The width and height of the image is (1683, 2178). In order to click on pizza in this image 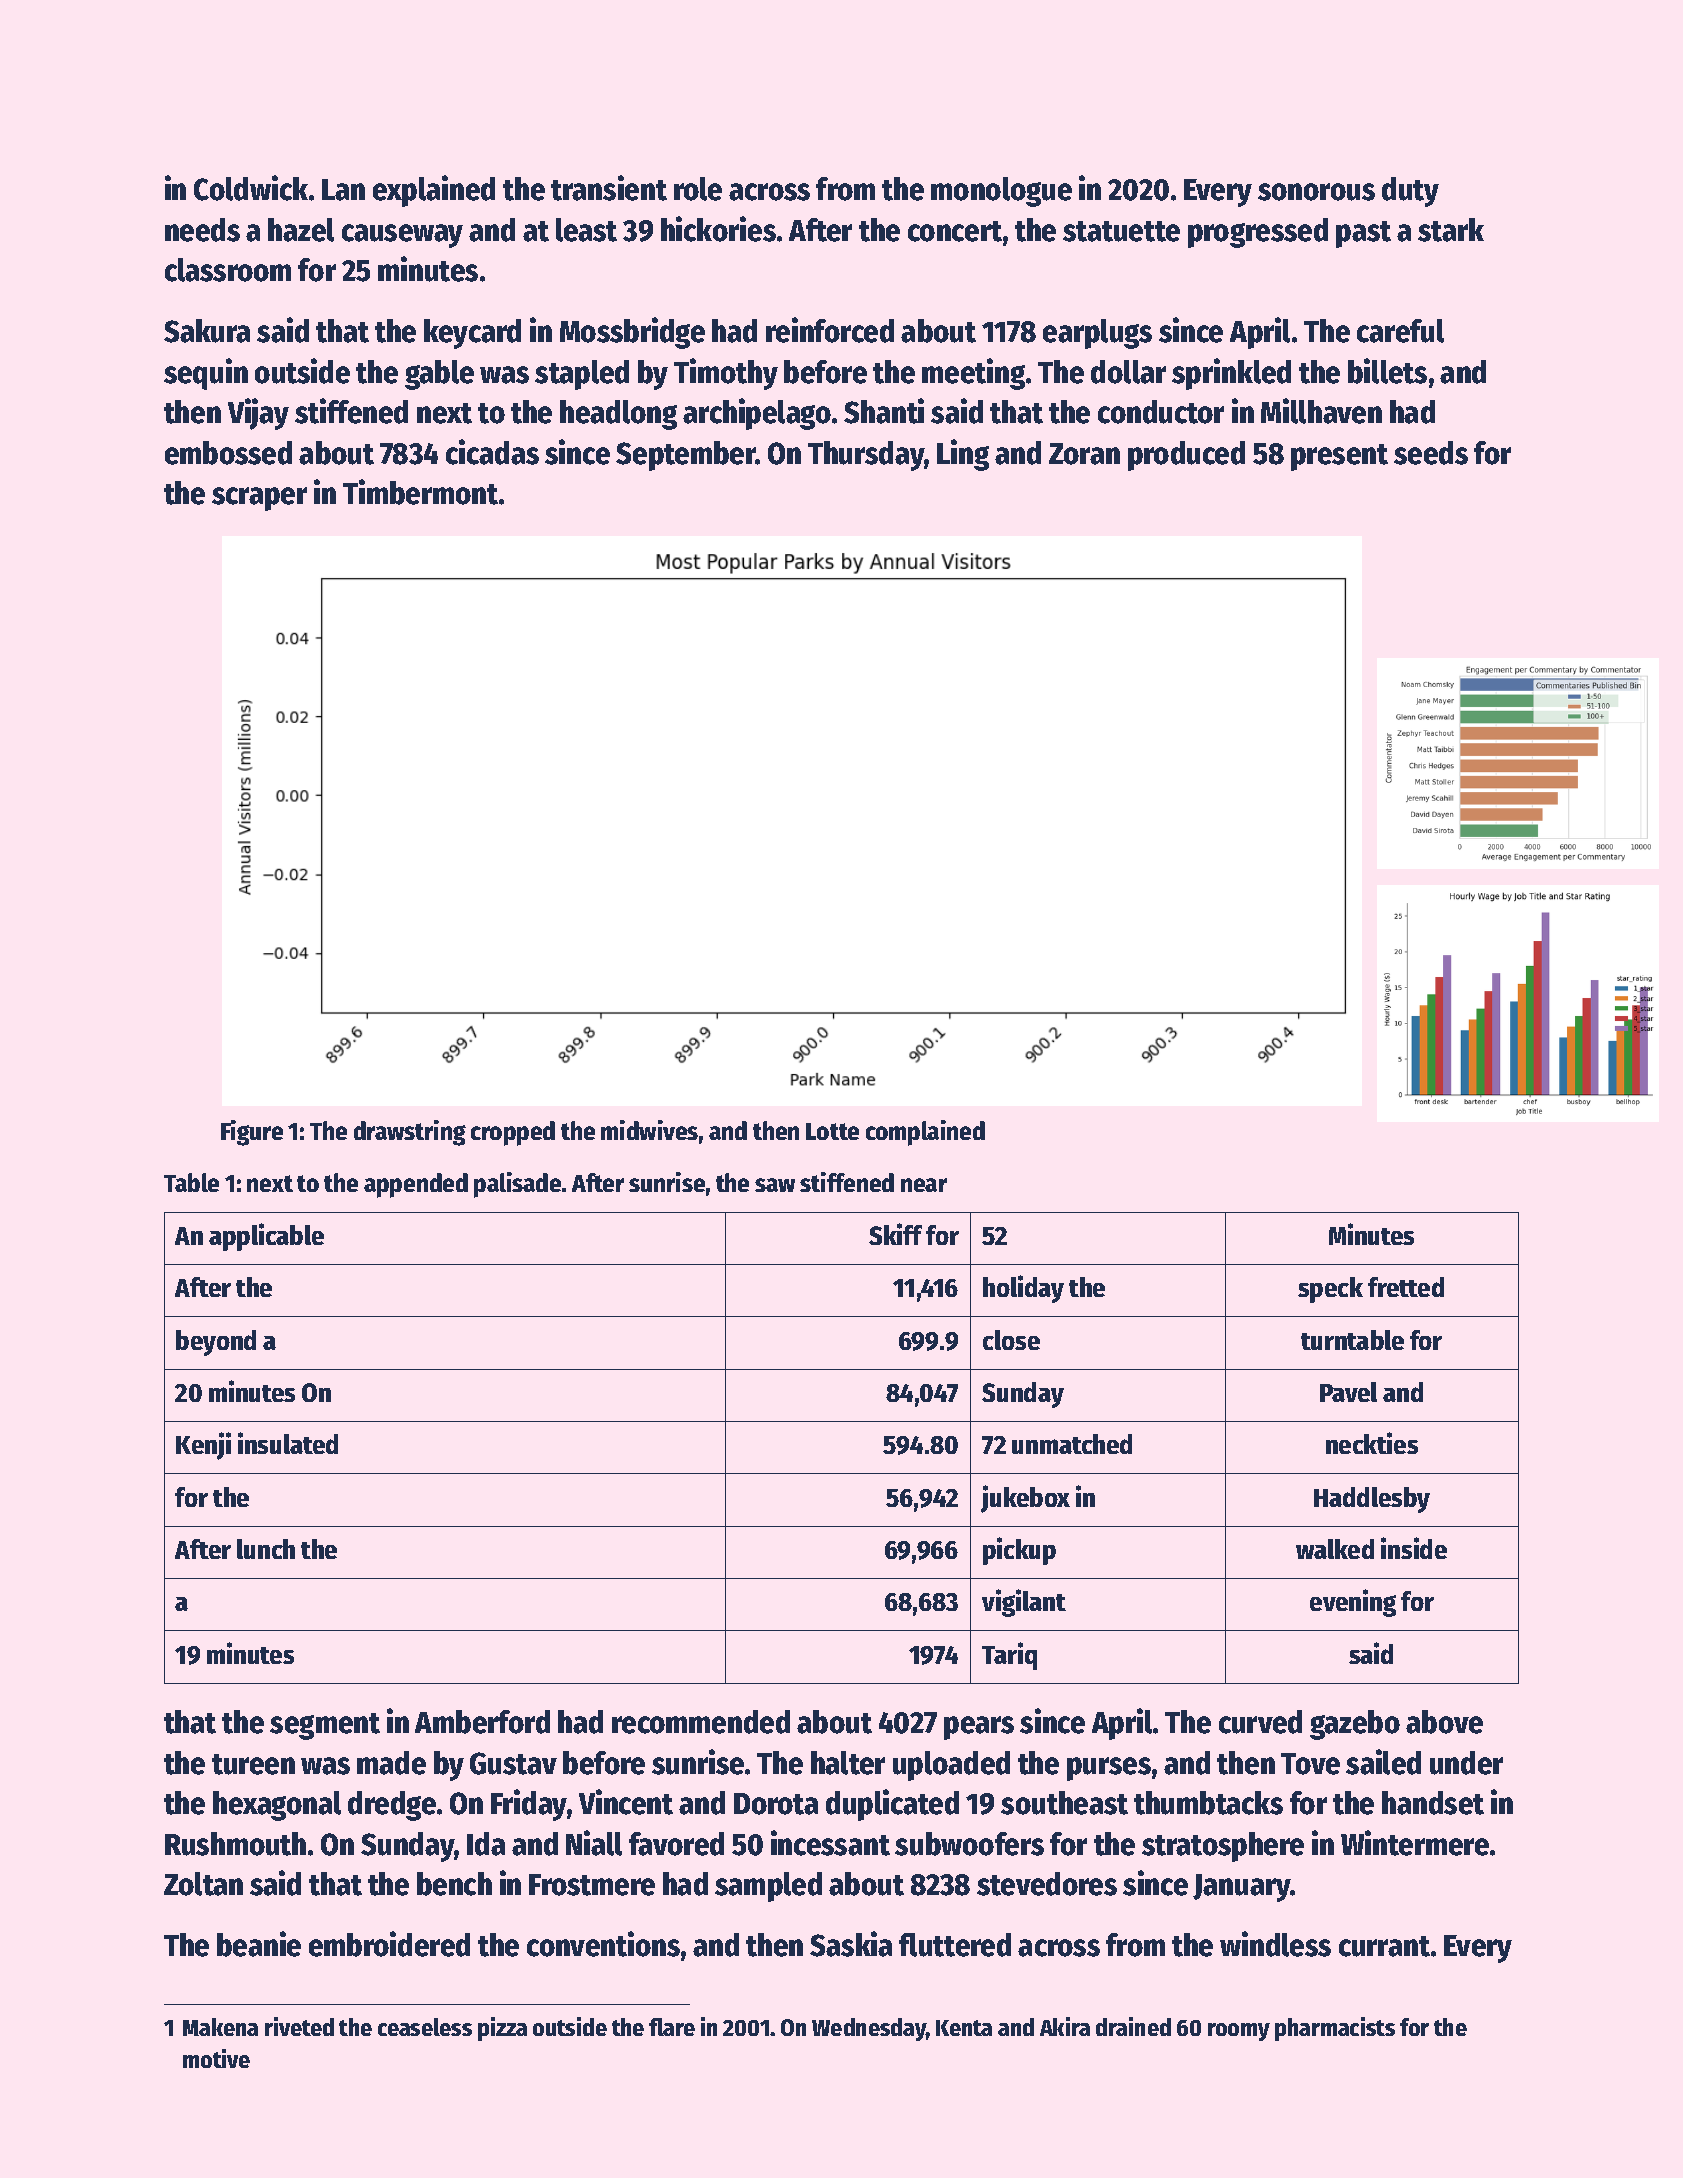, I will do `click(502, 2029)`.
